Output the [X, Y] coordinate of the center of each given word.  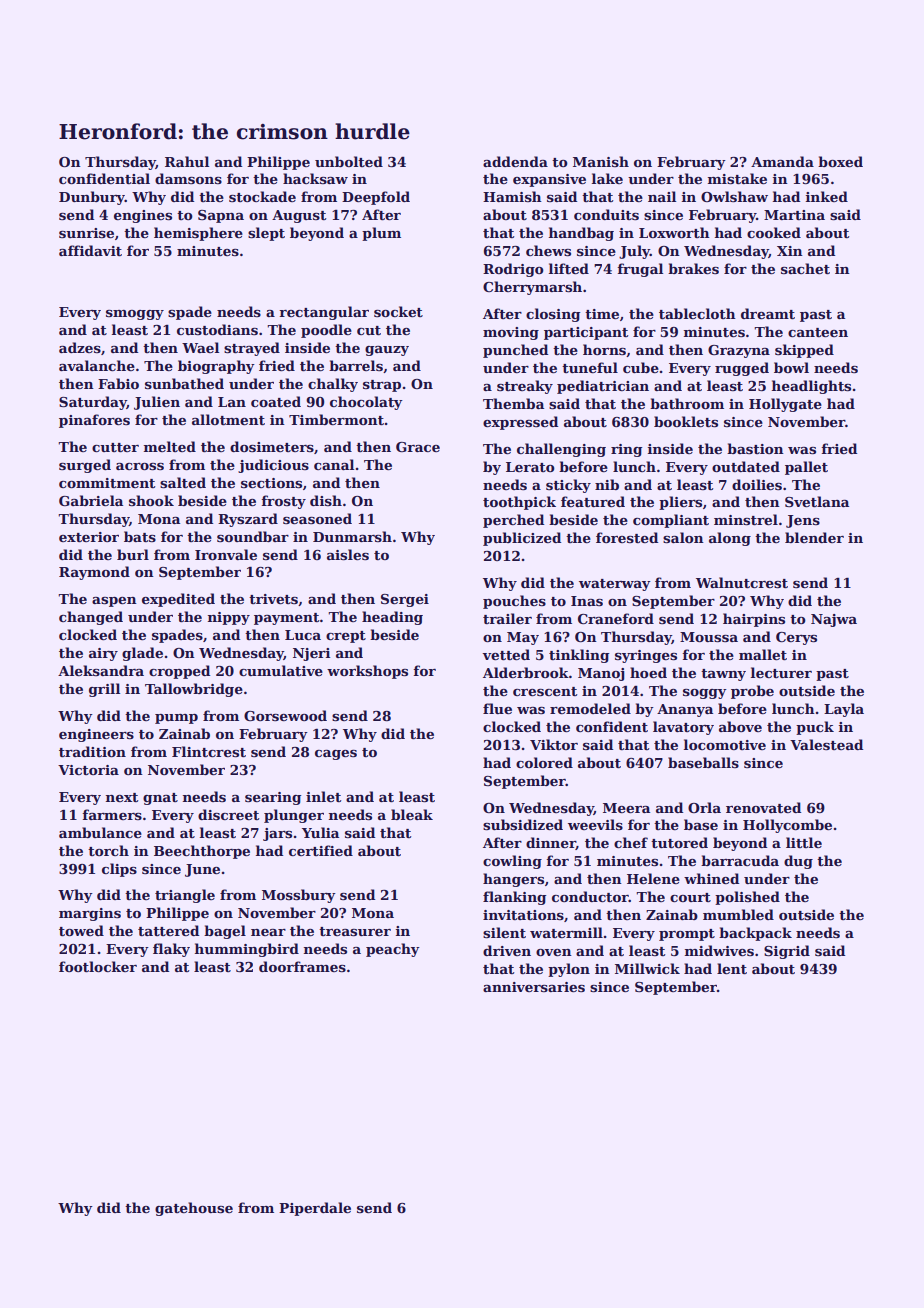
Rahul [187, 161]
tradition [92, 751]
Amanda [782, 161]
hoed [648, 672]
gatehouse [194, 1209]
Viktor [554, 744]
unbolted [349, 161]
